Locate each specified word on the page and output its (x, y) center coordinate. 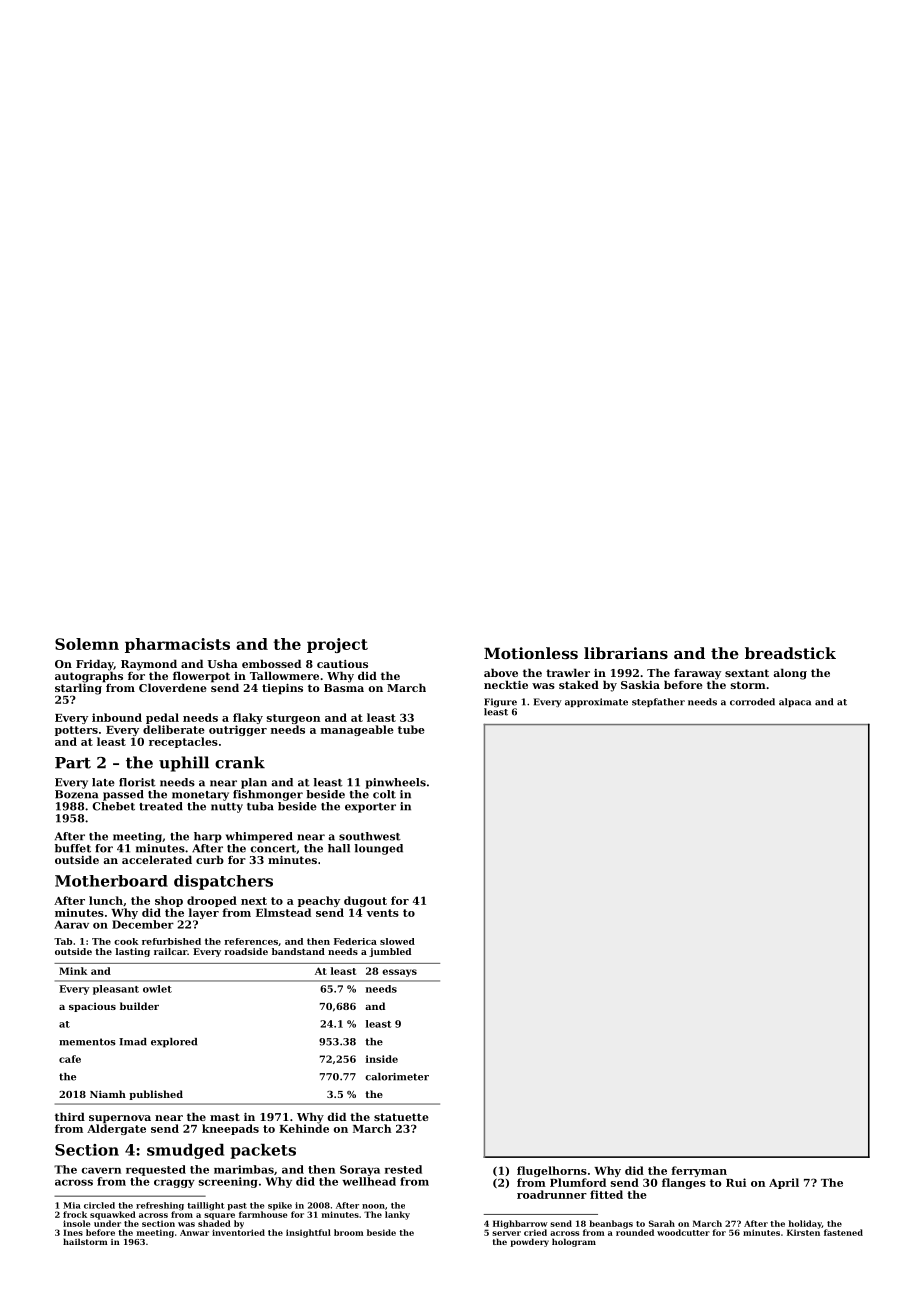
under (107, 1223)
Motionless (531, 653)
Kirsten (803, 1232)
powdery (529, 1242)
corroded (752, 702)
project (337, 645)
